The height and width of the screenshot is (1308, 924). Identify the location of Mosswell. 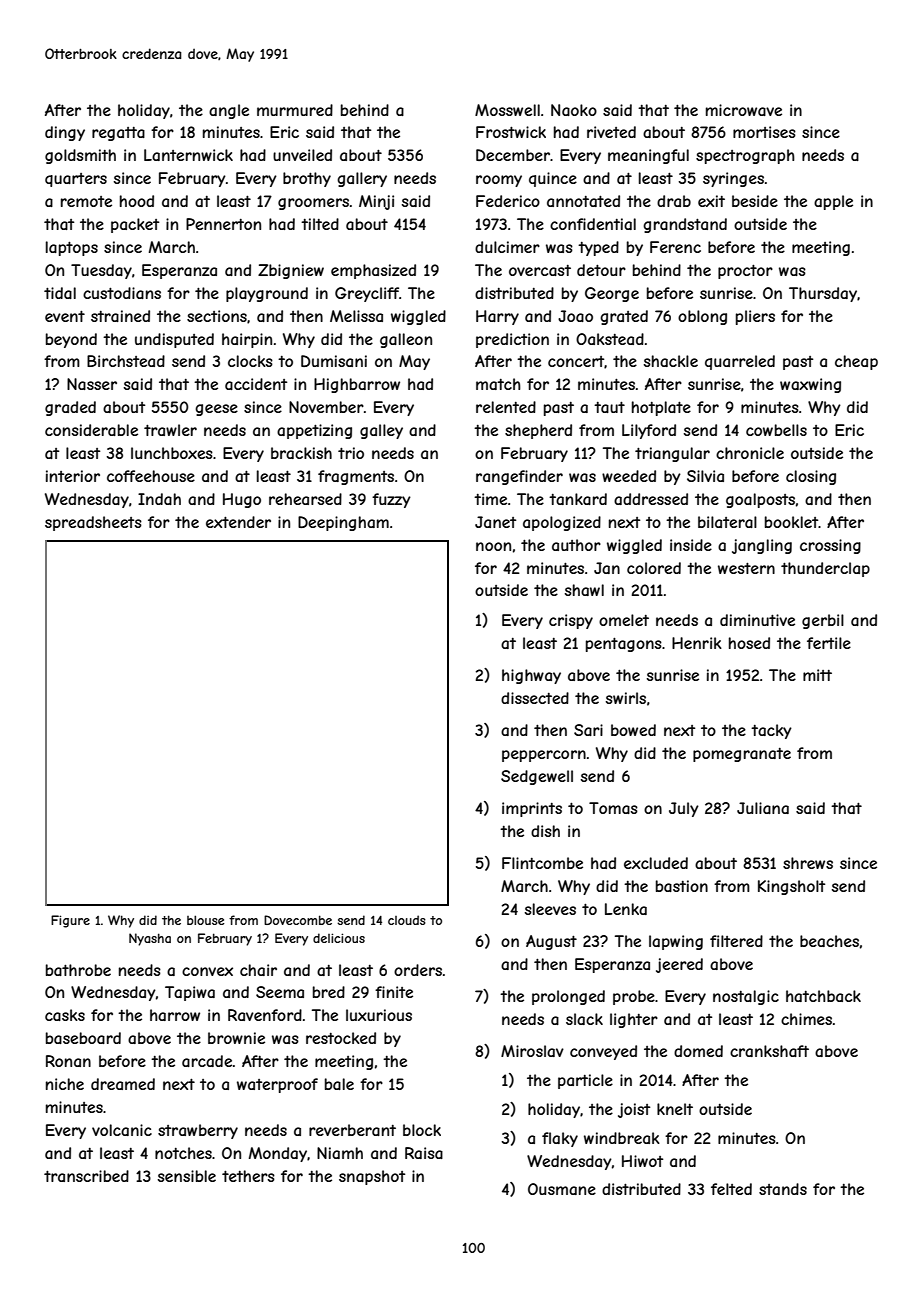
(507, 110).
